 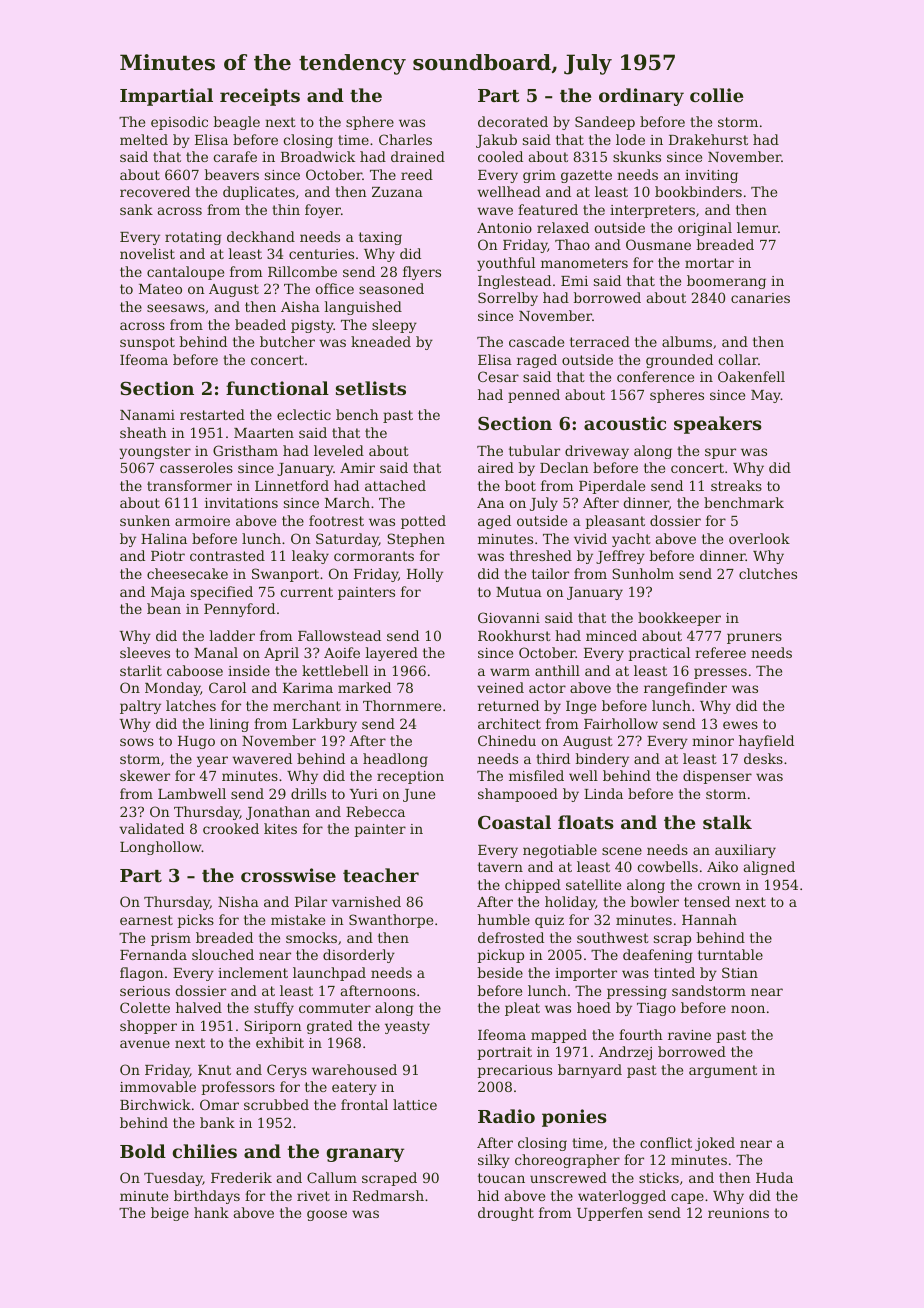 I want to click on cheesecake, so click(x=187, y=573).
